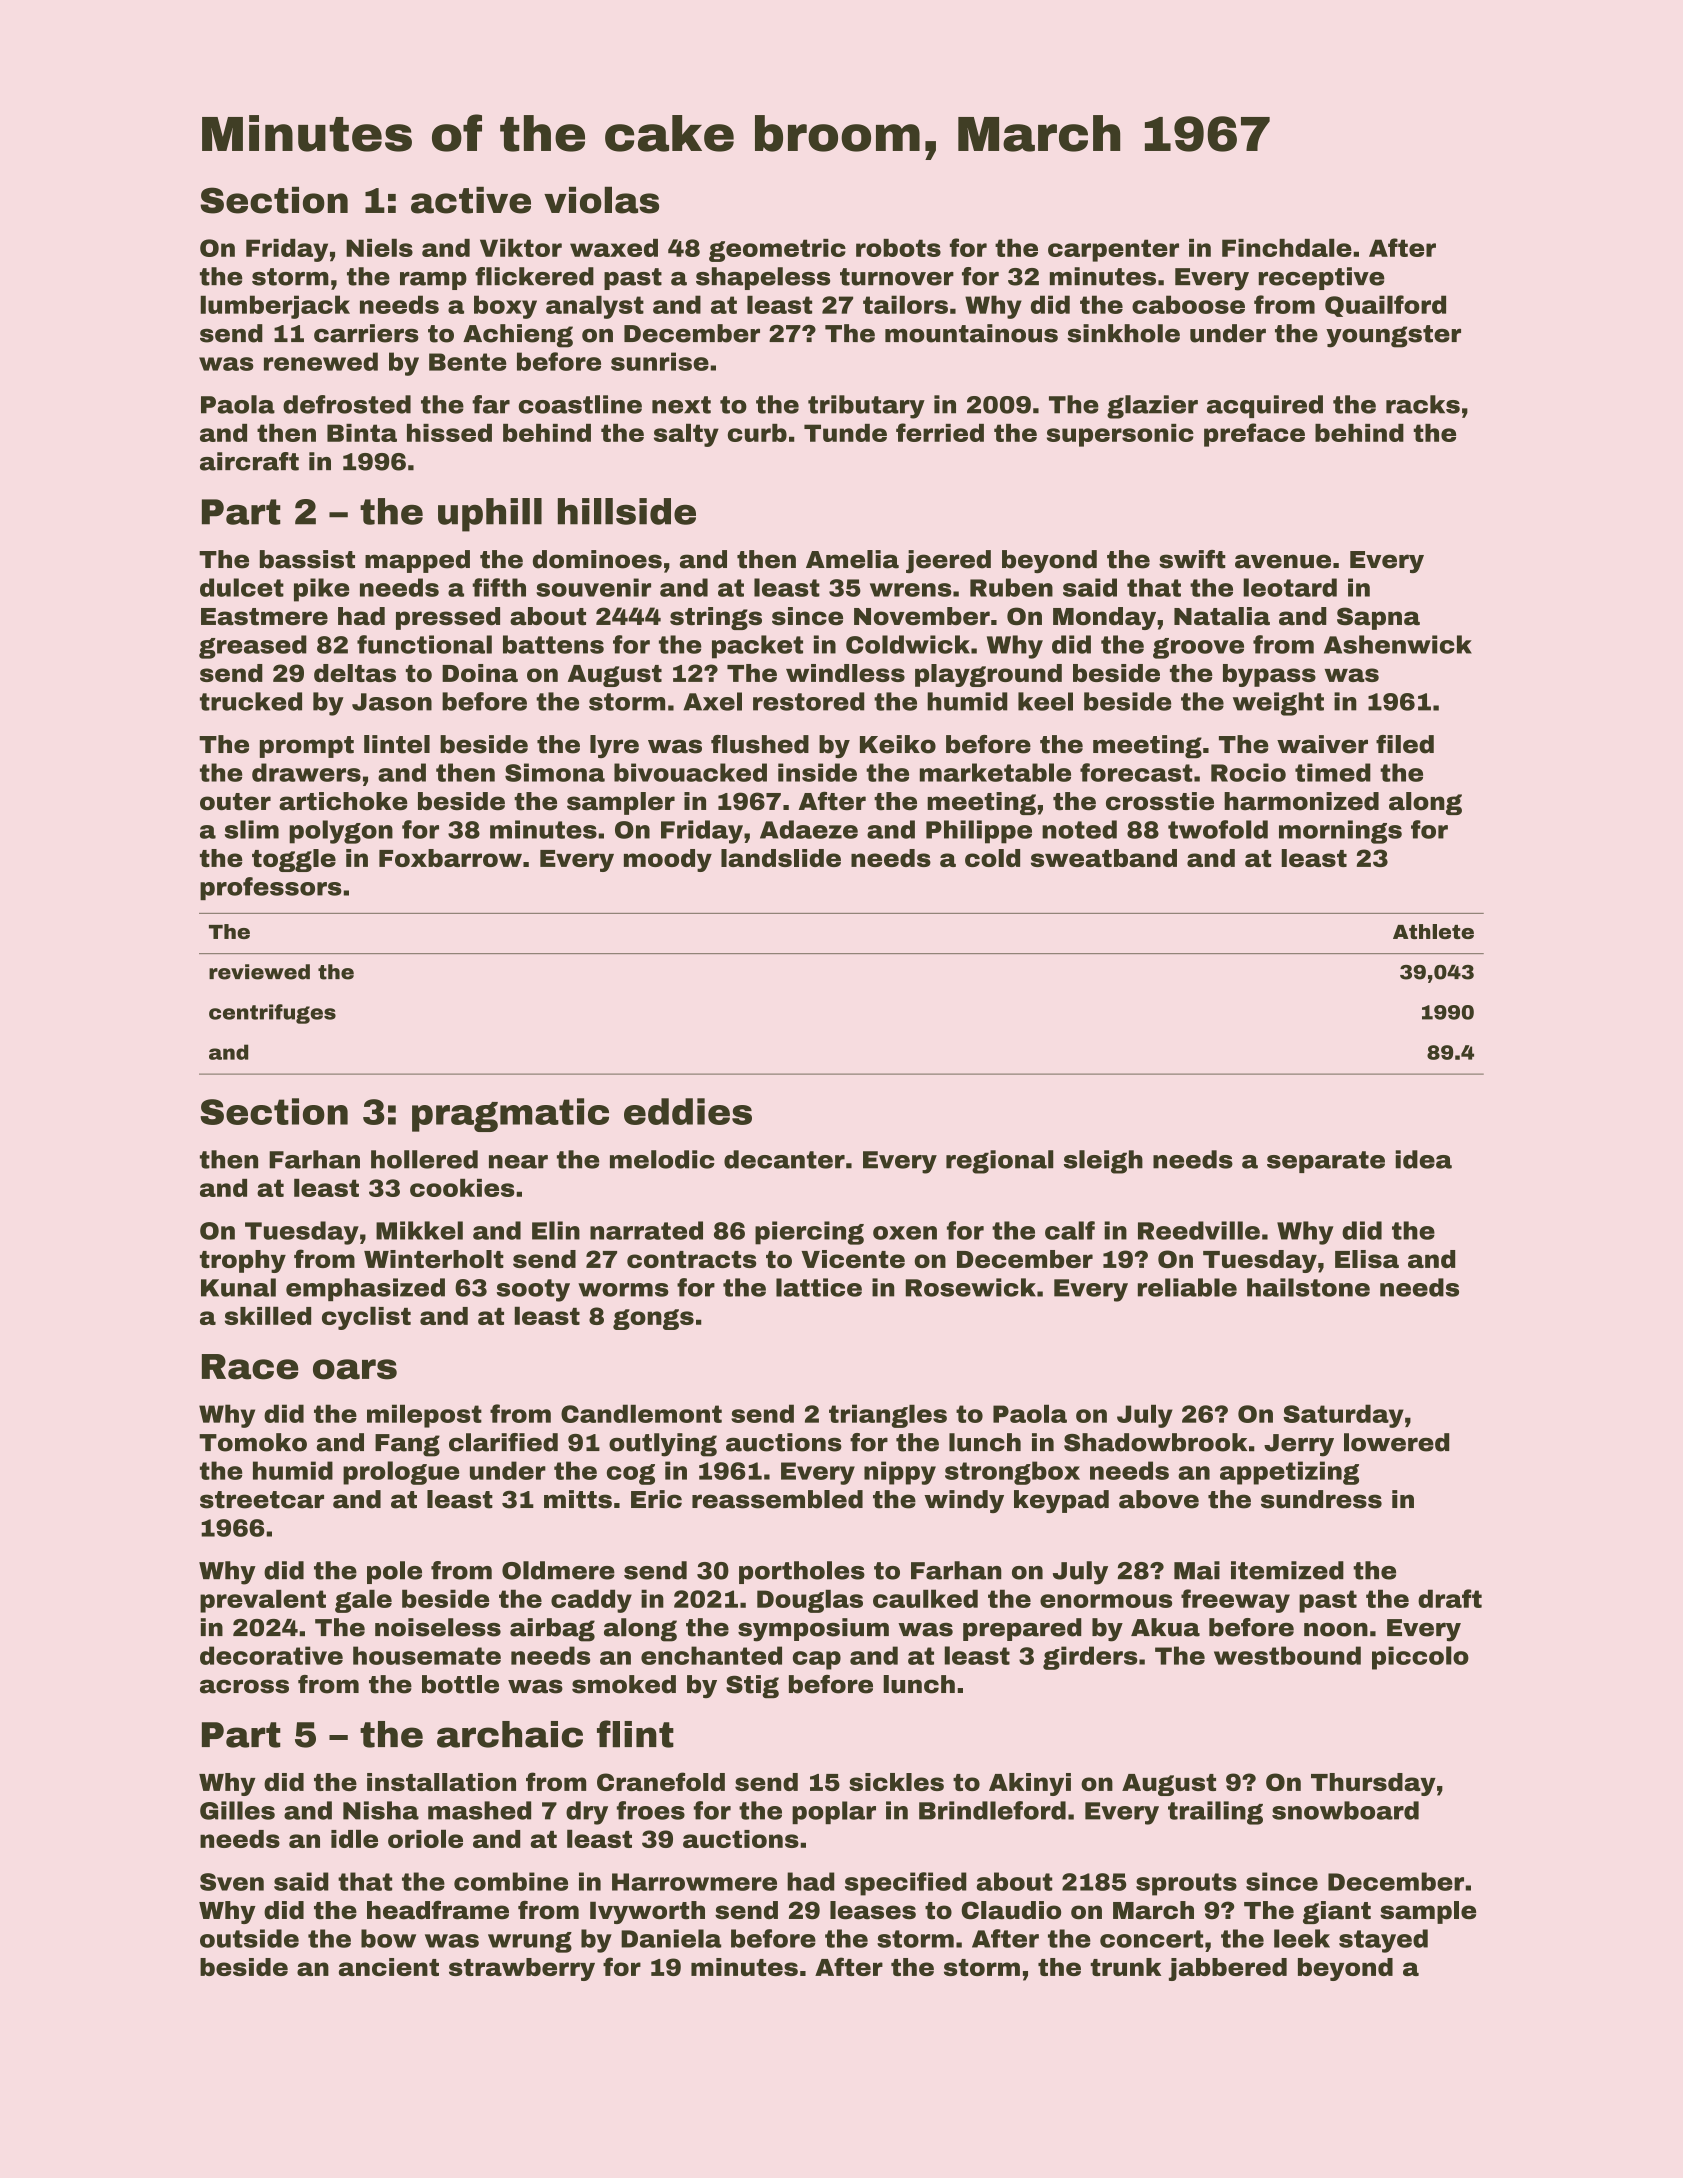 Image resolution: width=1683 pixels, height=2178 pixels. What do you see at coordinates (401, 1473) in the page?
I see `prologue` at bounding box center [401, 1473].
